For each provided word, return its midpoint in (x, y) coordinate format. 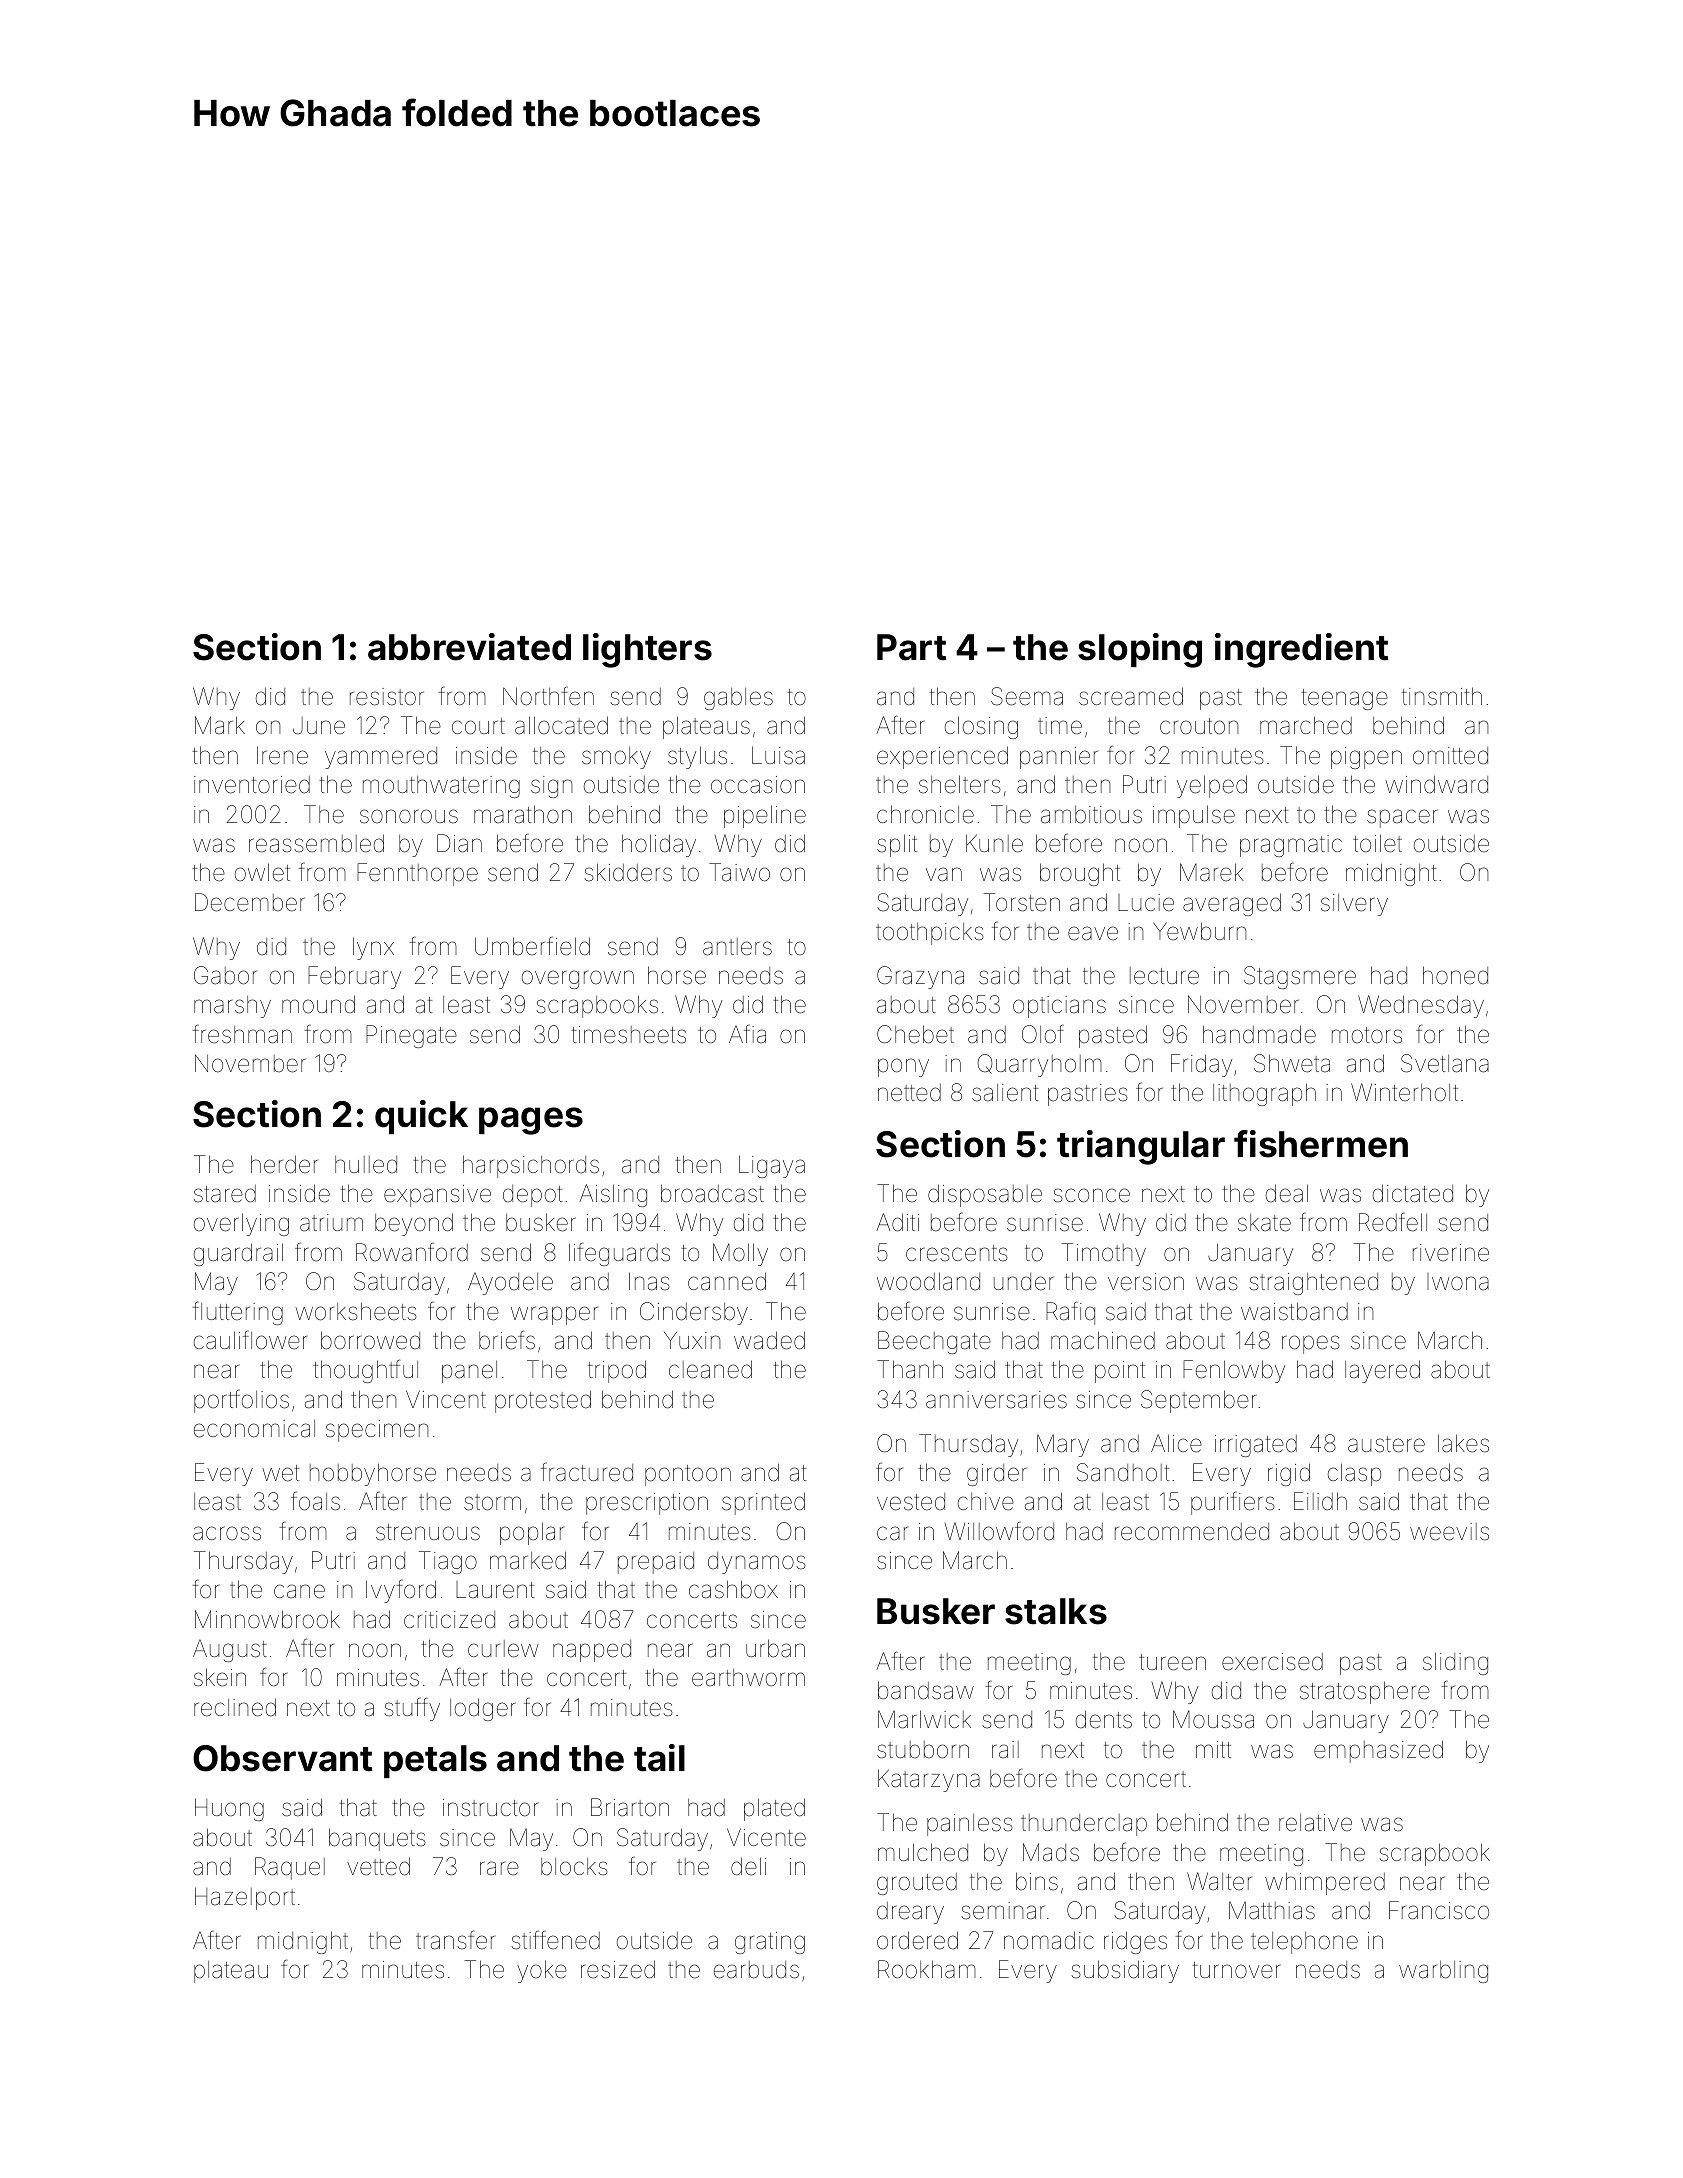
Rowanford (412, 1252)
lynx (373, 948)
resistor (387, 697)
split (897, 845)
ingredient (1301, 650)
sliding (1455, 1663)
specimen (377, 1431)
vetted (378, 1866)
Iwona (1458, 1282)
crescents (957, 1253)
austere (1386, 1444)
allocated (561, 725)
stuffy (412, 1709)
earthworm (748, 1678)
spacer (1402, 818)
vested (911, 1502)
